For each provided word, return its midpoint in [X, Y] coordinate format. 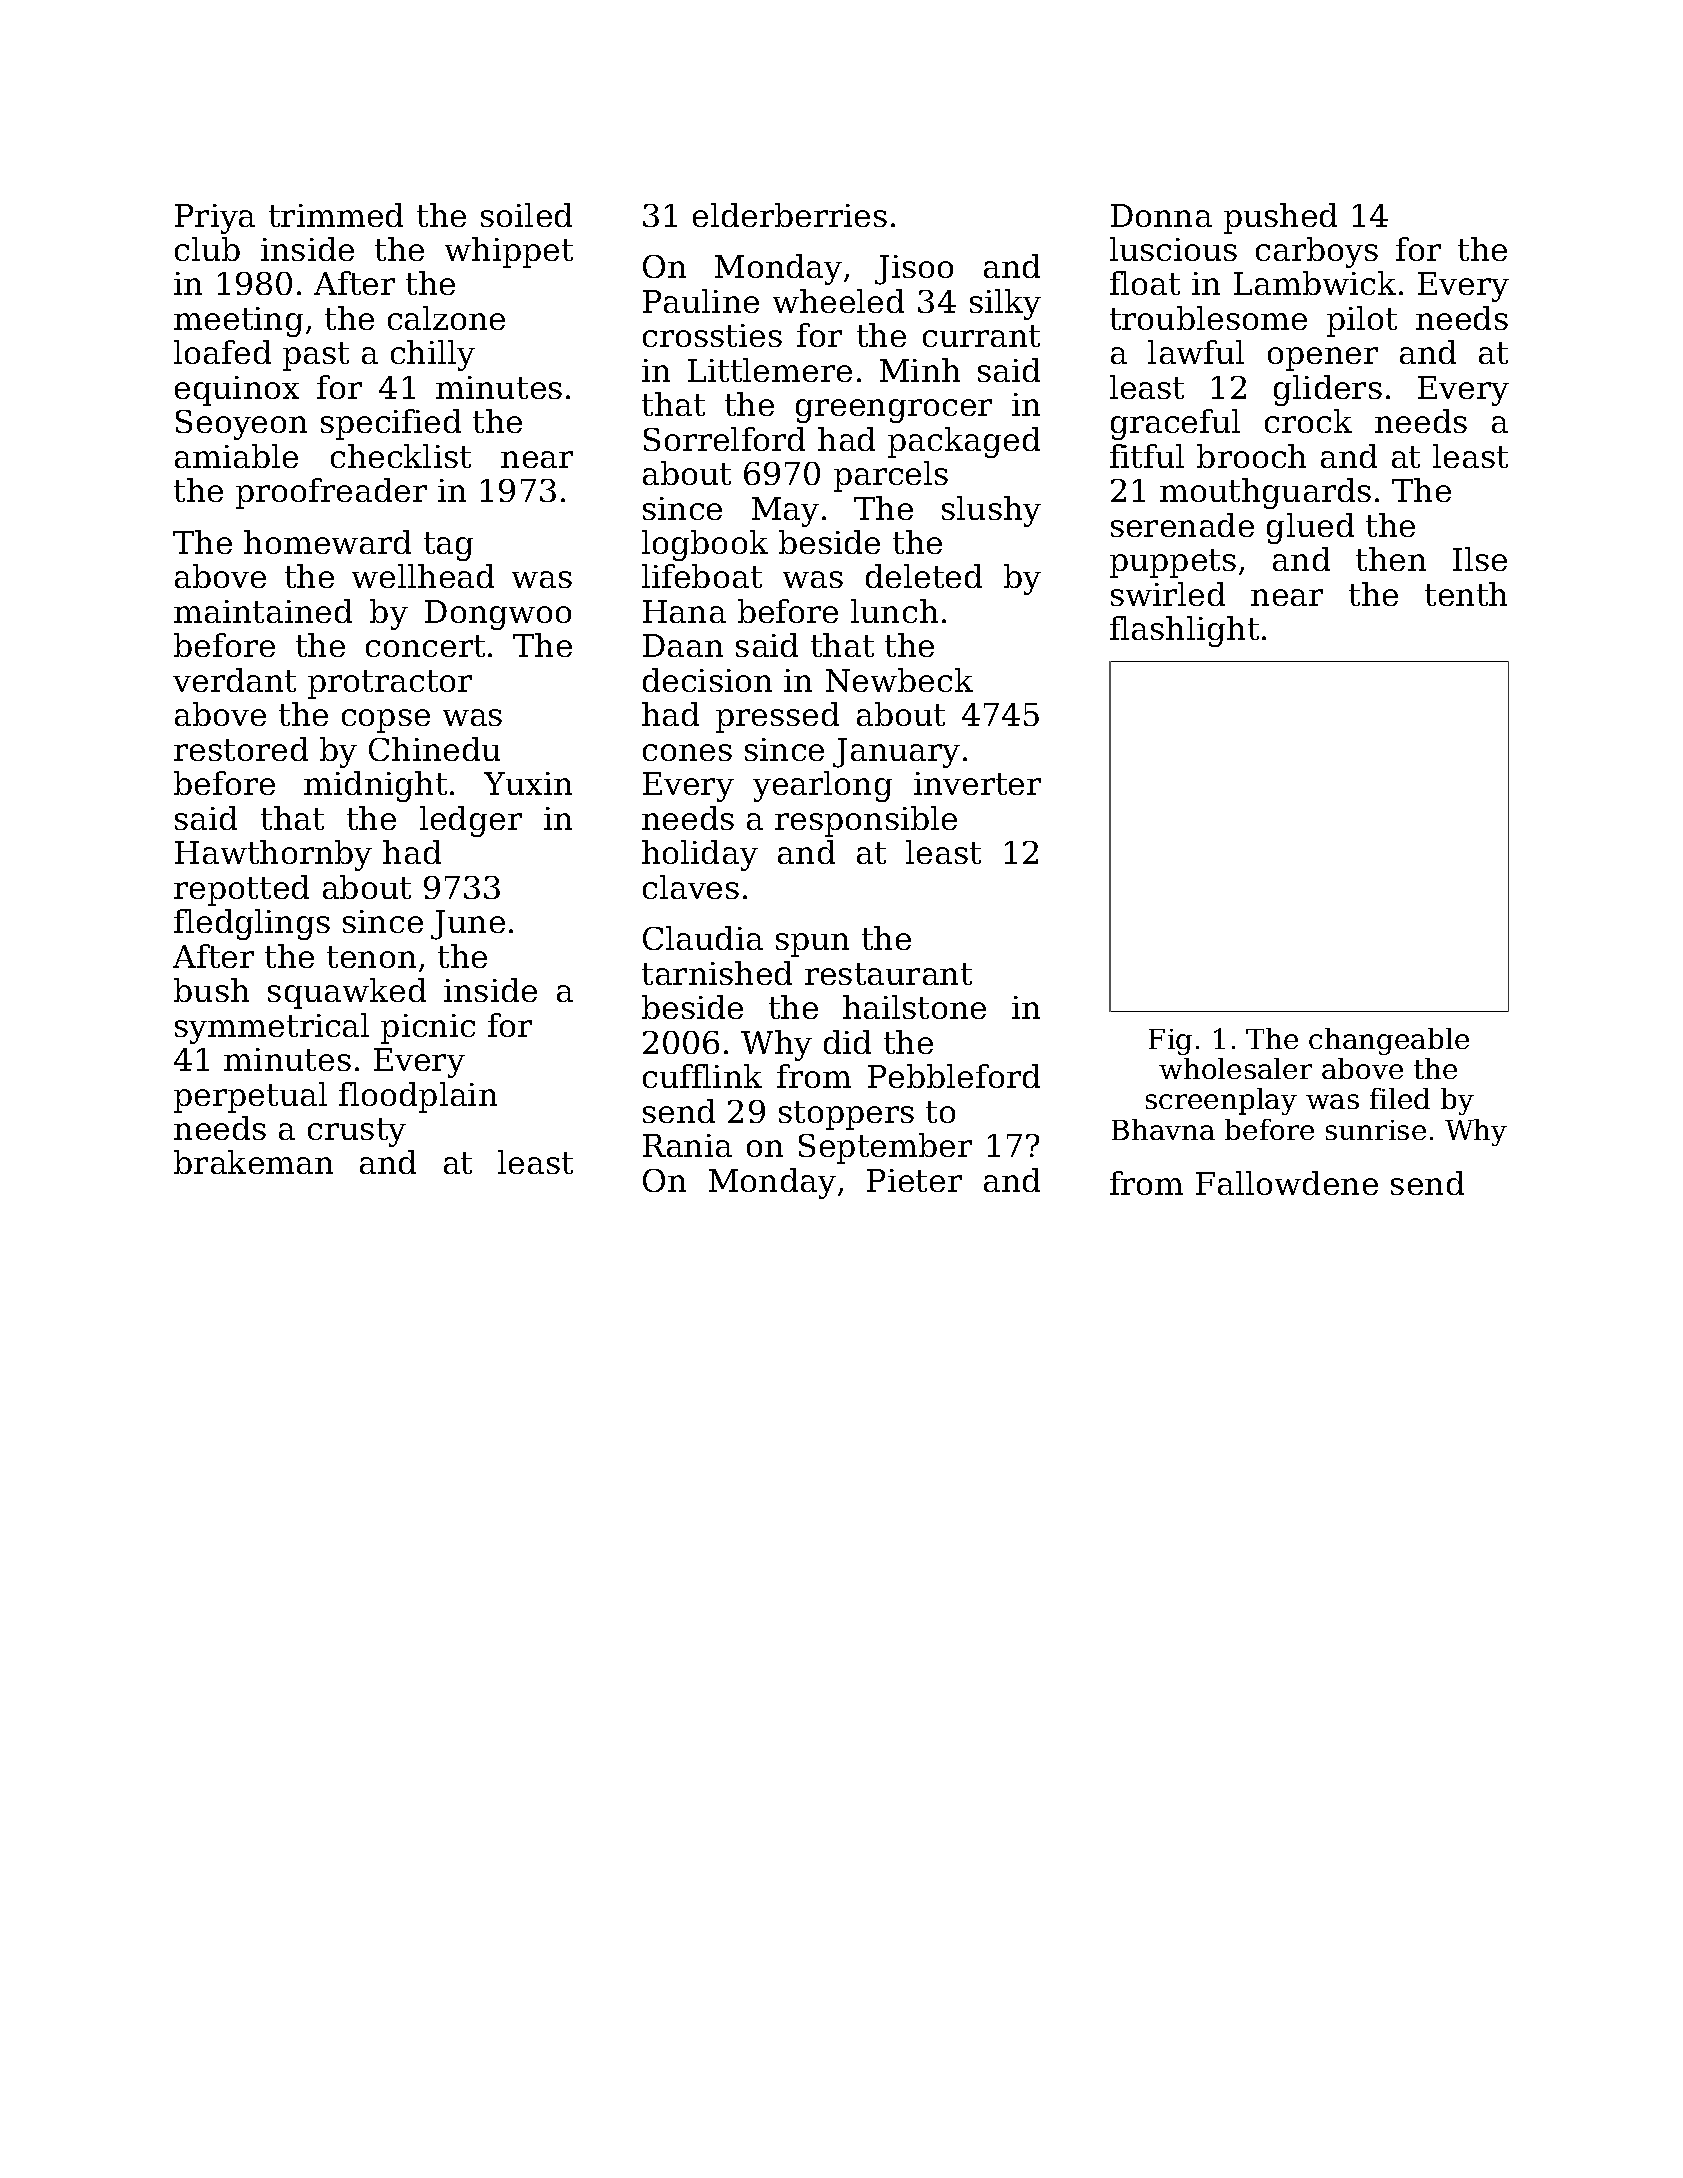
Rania [687, 1145]
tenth [1466, 594]
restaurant [888, 974]
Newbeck [899, 680]
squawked [347, 993]
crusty [357, 1132]
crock [1308, 421]
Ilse [1480, 559]
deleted [924, 576]
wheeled [838, 301]
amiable [236, 456]
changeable [1389, 1041]
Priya [215, 219]
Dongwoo [498, 615]
